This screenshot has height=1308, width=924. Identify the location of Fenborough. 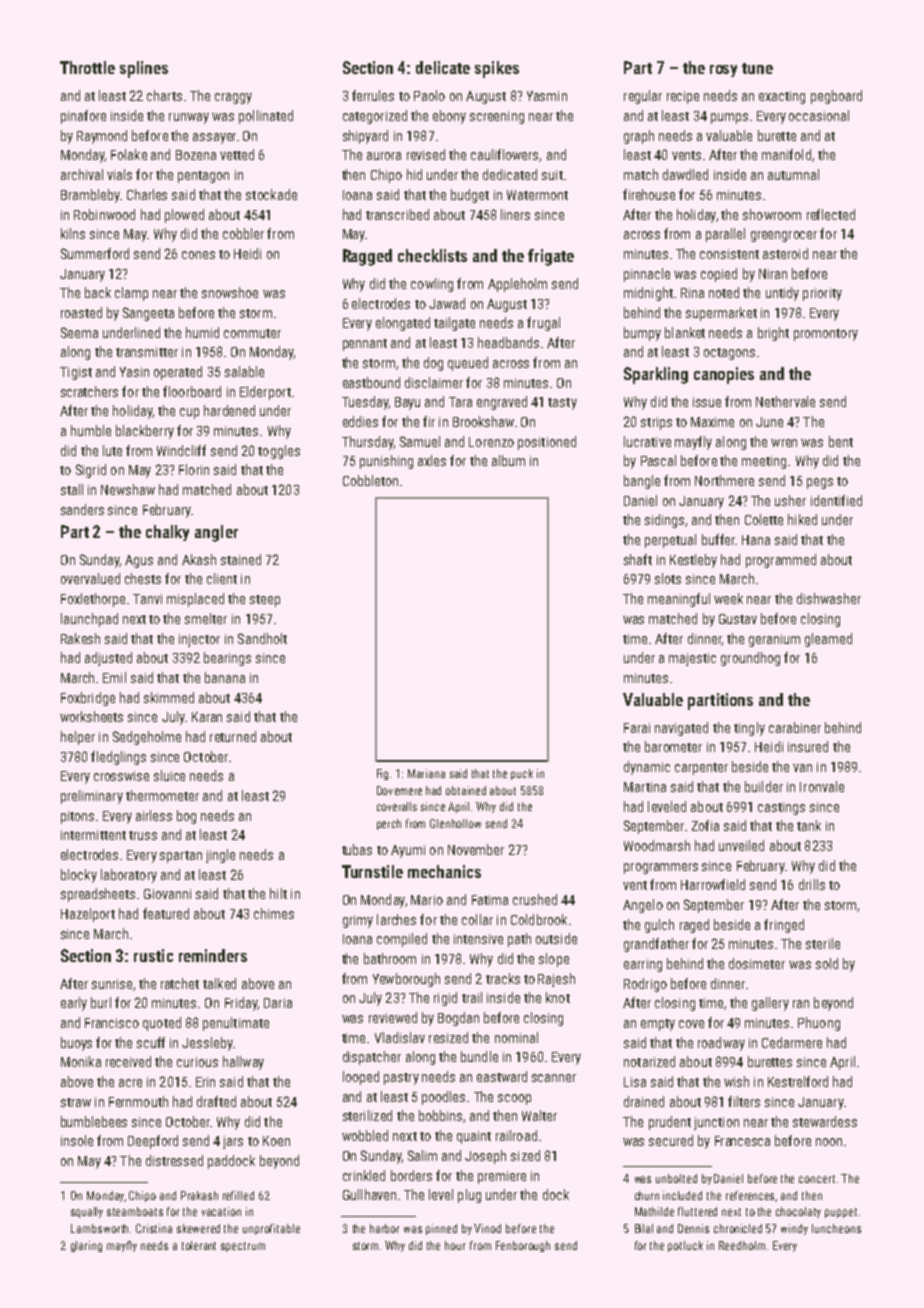
(523, 1246).
